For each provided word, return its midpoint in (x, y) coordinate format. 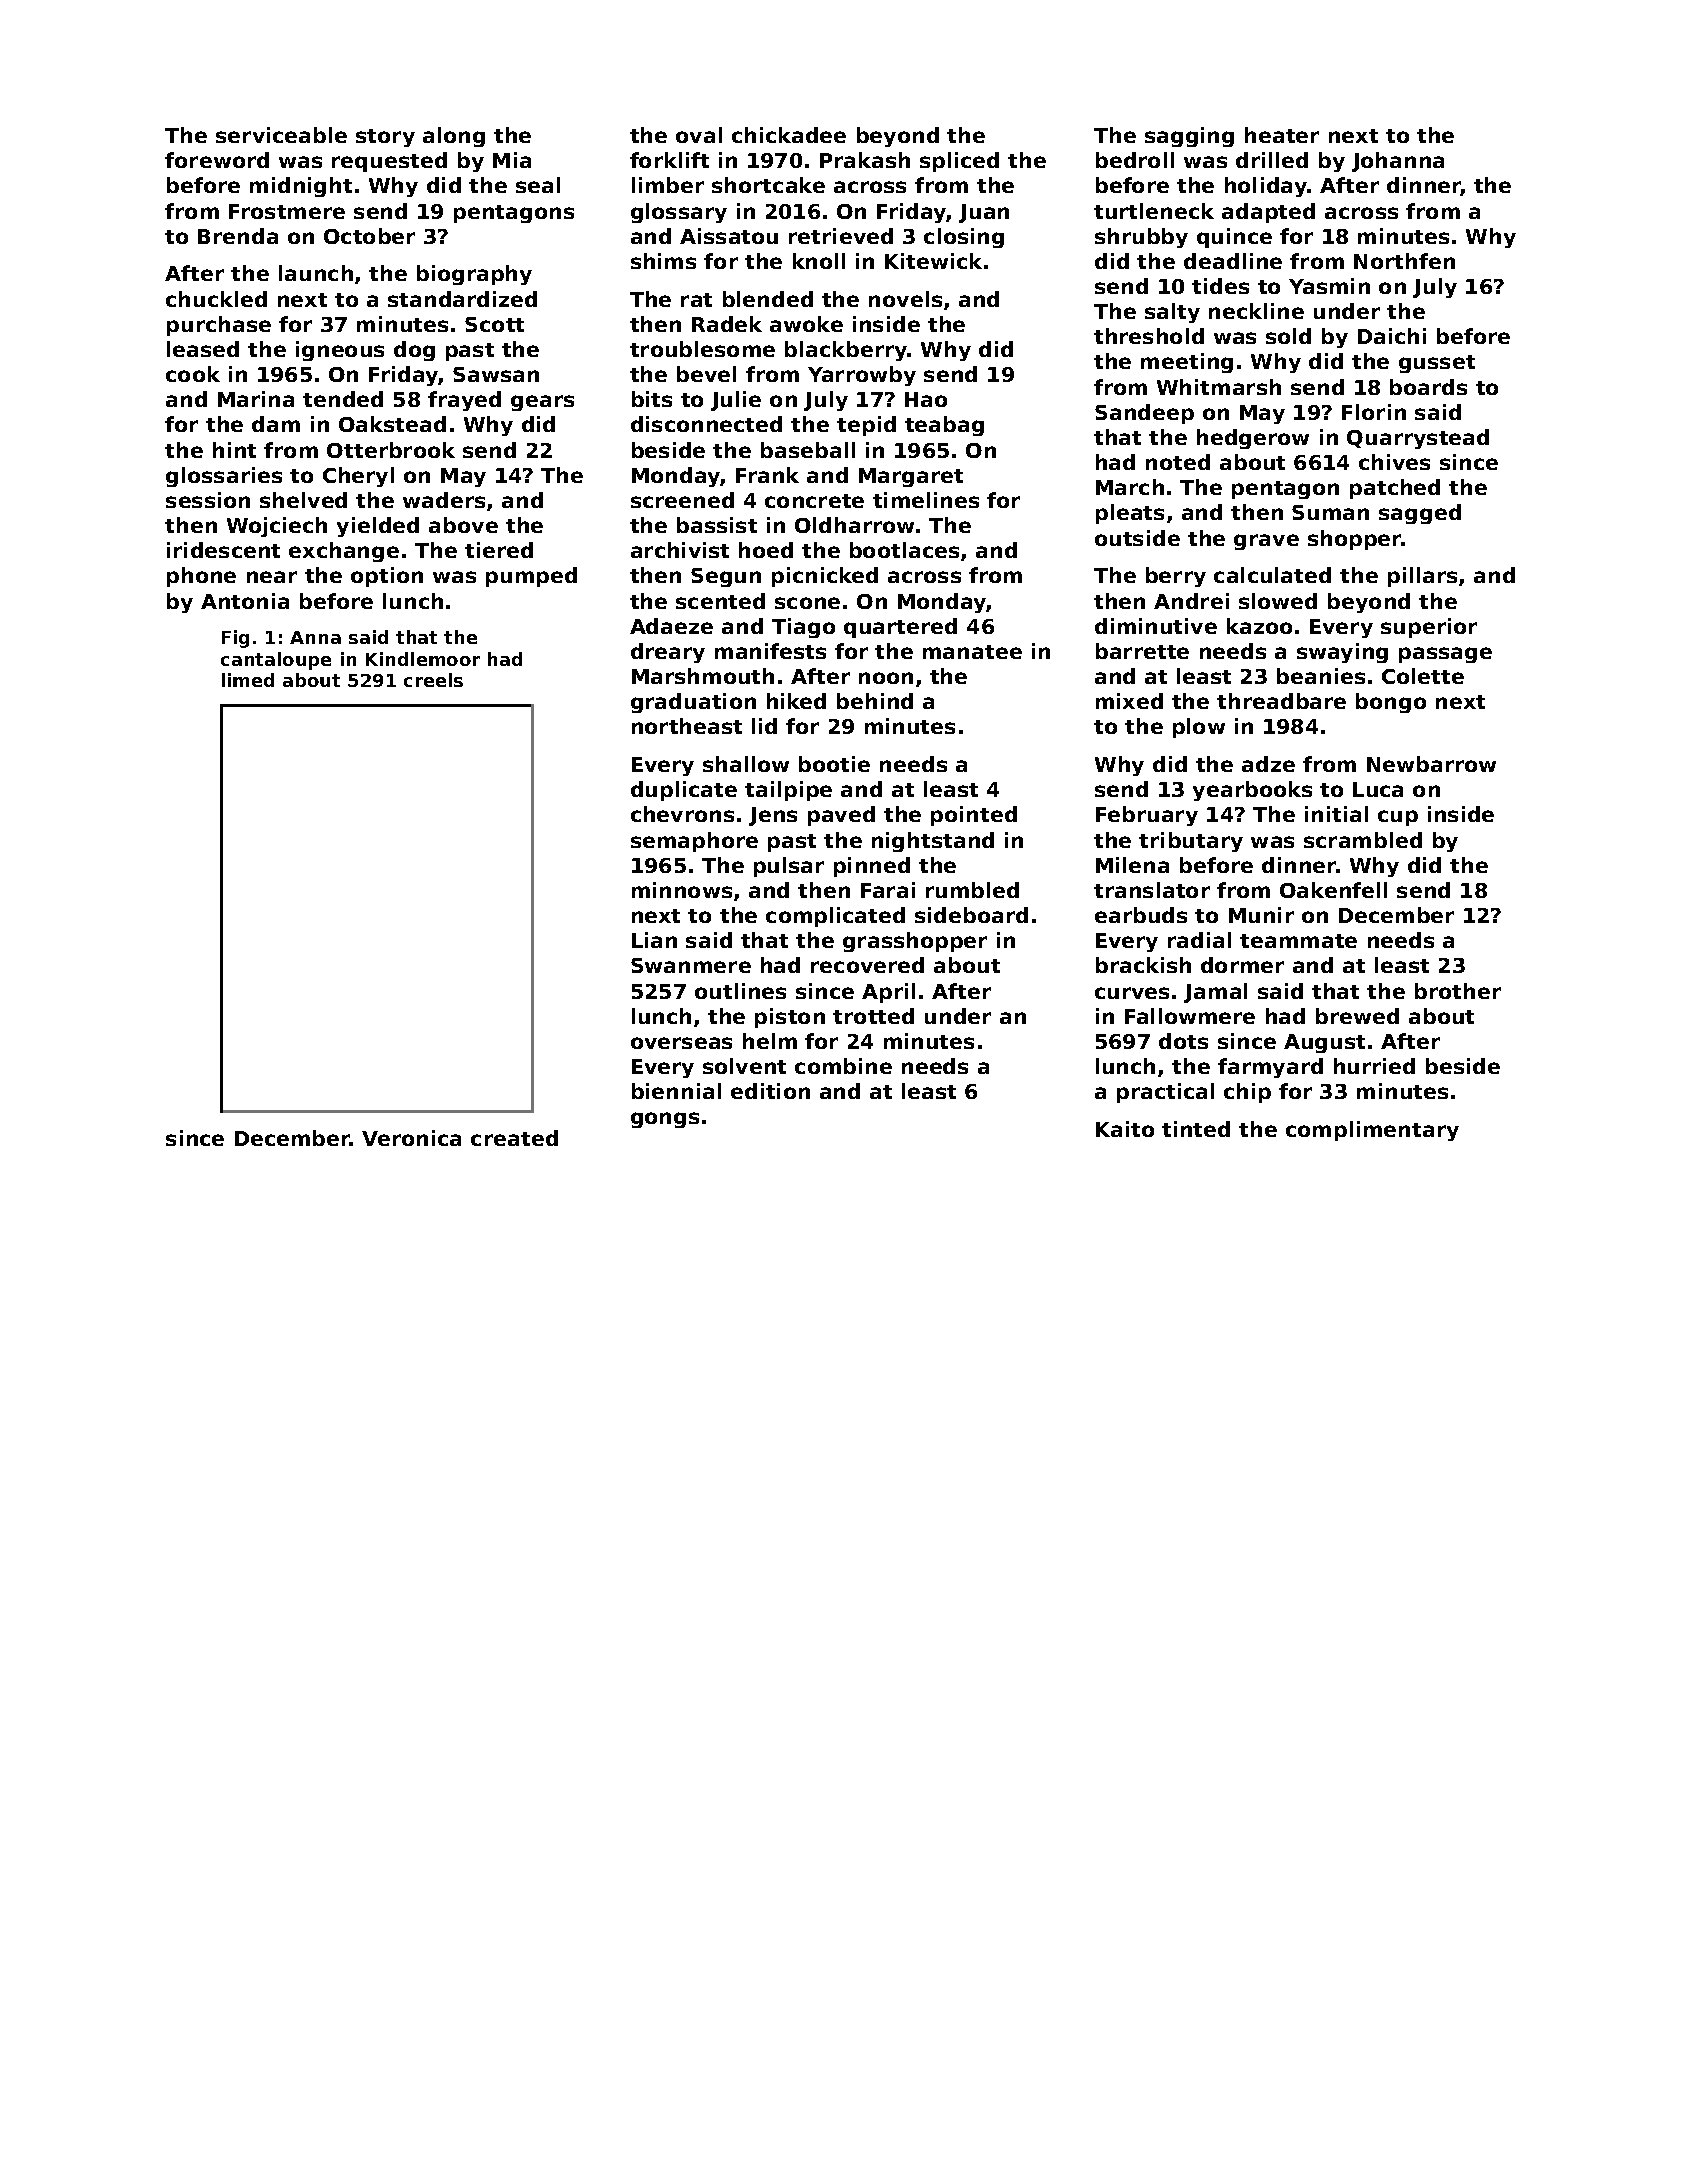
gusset (1437, 364)
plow (1199, 728)
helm (770, 1041)
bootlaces (904, 550)
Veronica (411, 1138)
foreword (217, 160)
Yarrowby (862, 376)
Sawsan (496, 374)
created (514, 1138)
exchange (344, 552)
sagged (1420, 514)
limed (248, 680)
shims (663, 261)
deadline (1233, 261)
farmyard (1270, 1068)
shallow (746, 764)
